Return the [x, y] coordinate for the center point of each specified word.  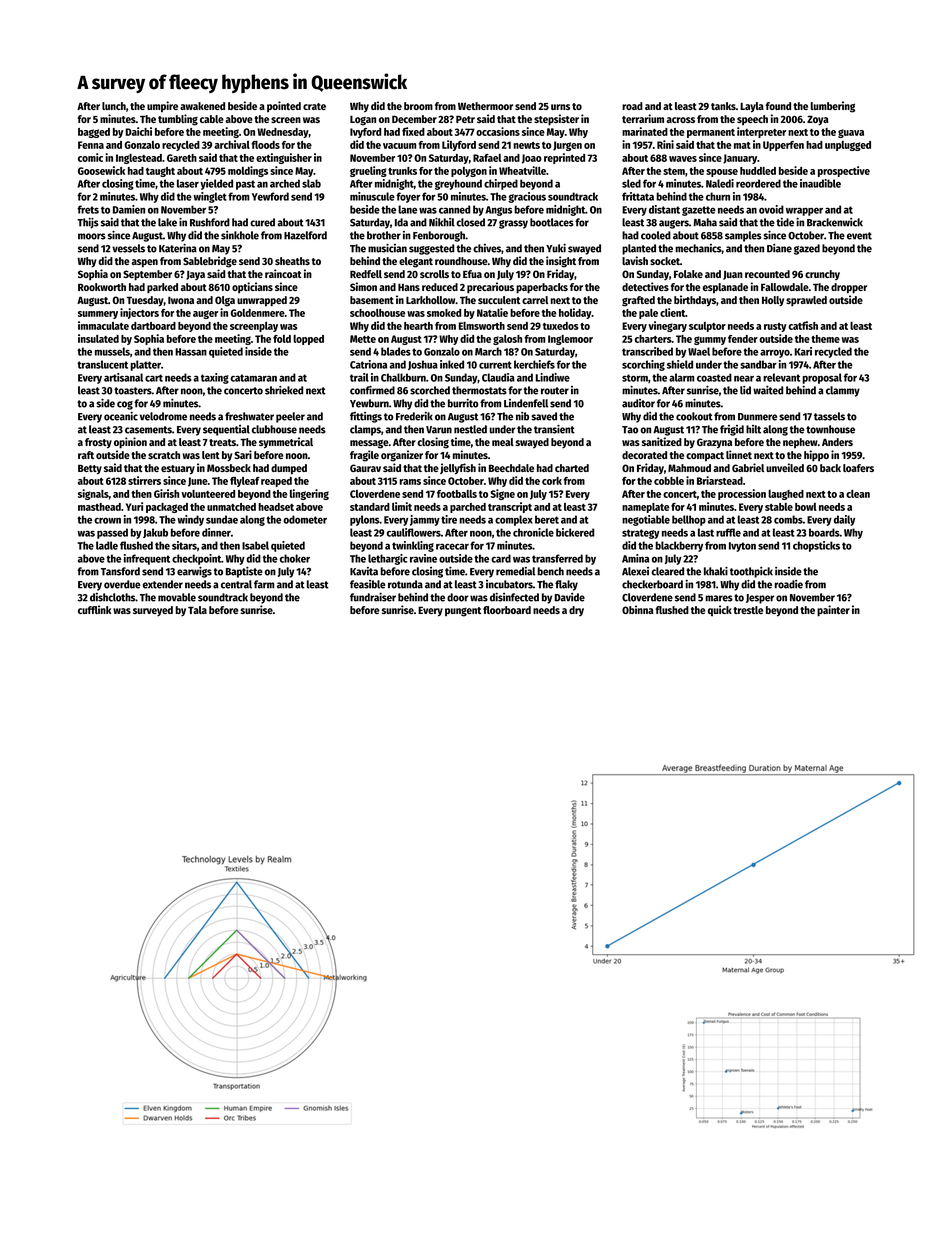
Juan [732, 275]
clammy [843, 391]
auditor [638, 403]
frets [88, 209]
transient [554, 429]
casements [148, 430]
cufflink [94, 609]
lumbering [833, 107]
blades [396, 351]
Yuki [556, 248]
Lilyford [459, 145]
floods [265, 145]
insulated [98, 338]
